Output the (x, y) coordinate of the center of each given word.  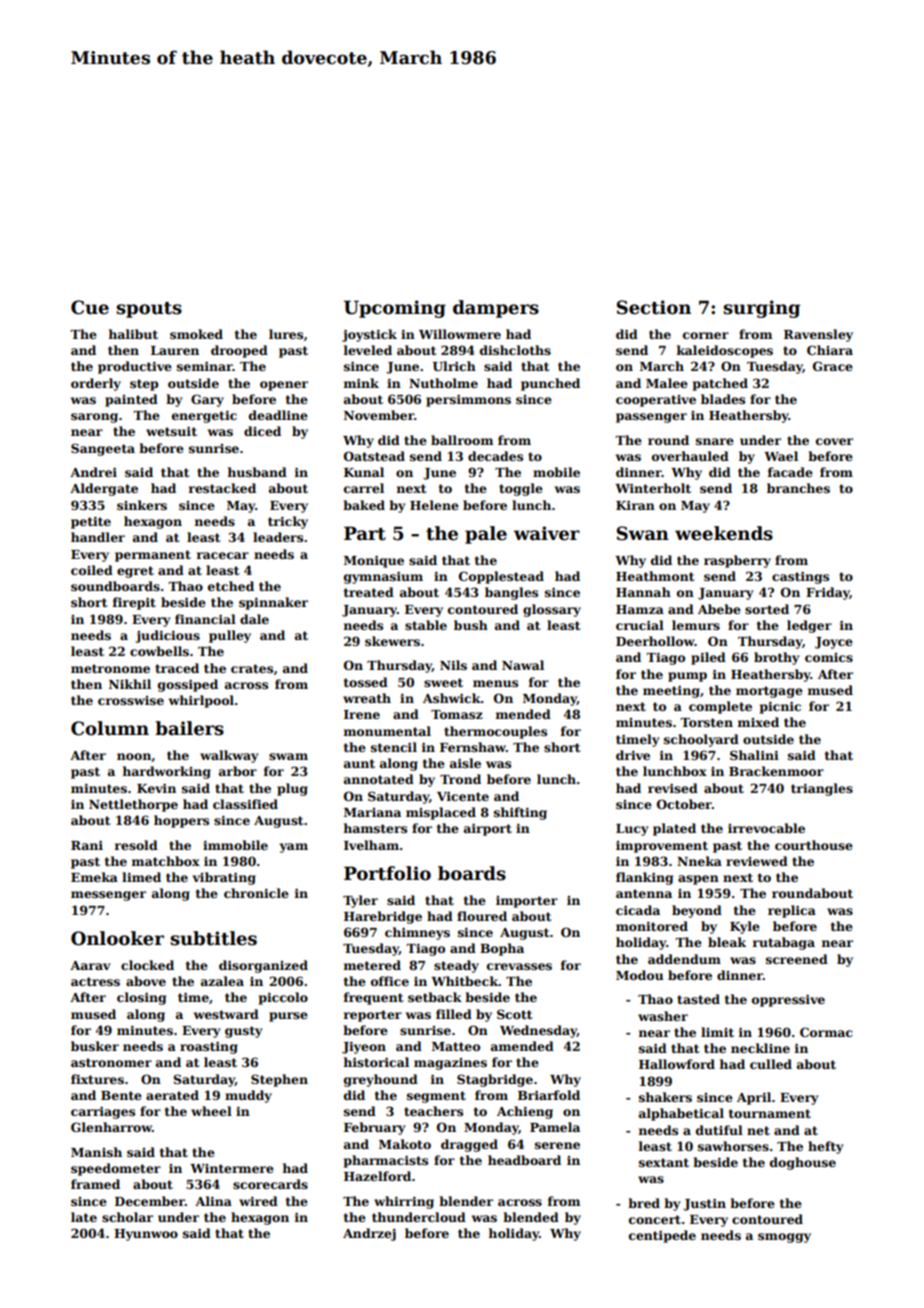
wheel (211, 1111)
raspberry (737, 561)
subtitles (213, 938)
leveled (368, 350)
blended (531, 1217)
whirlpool (201, 701)
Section (654, 307)
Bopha (502, 949)
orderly (96, 384)
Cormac (826, 1032)
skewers (392, 641)
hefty (825, 1147)
